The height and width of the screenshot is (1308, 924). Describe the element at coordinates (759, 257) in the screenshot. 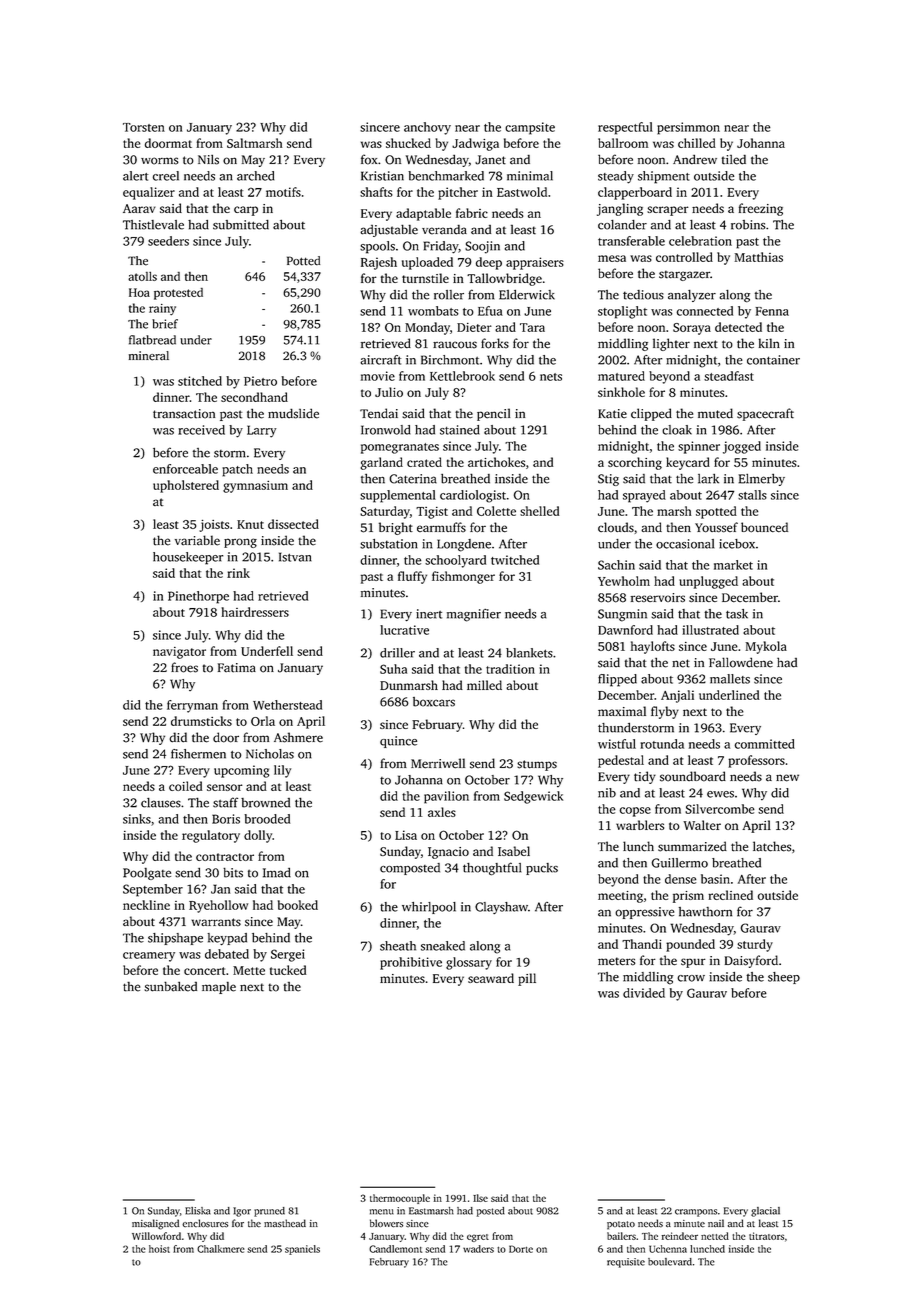

I see `Matthias` at that location.
